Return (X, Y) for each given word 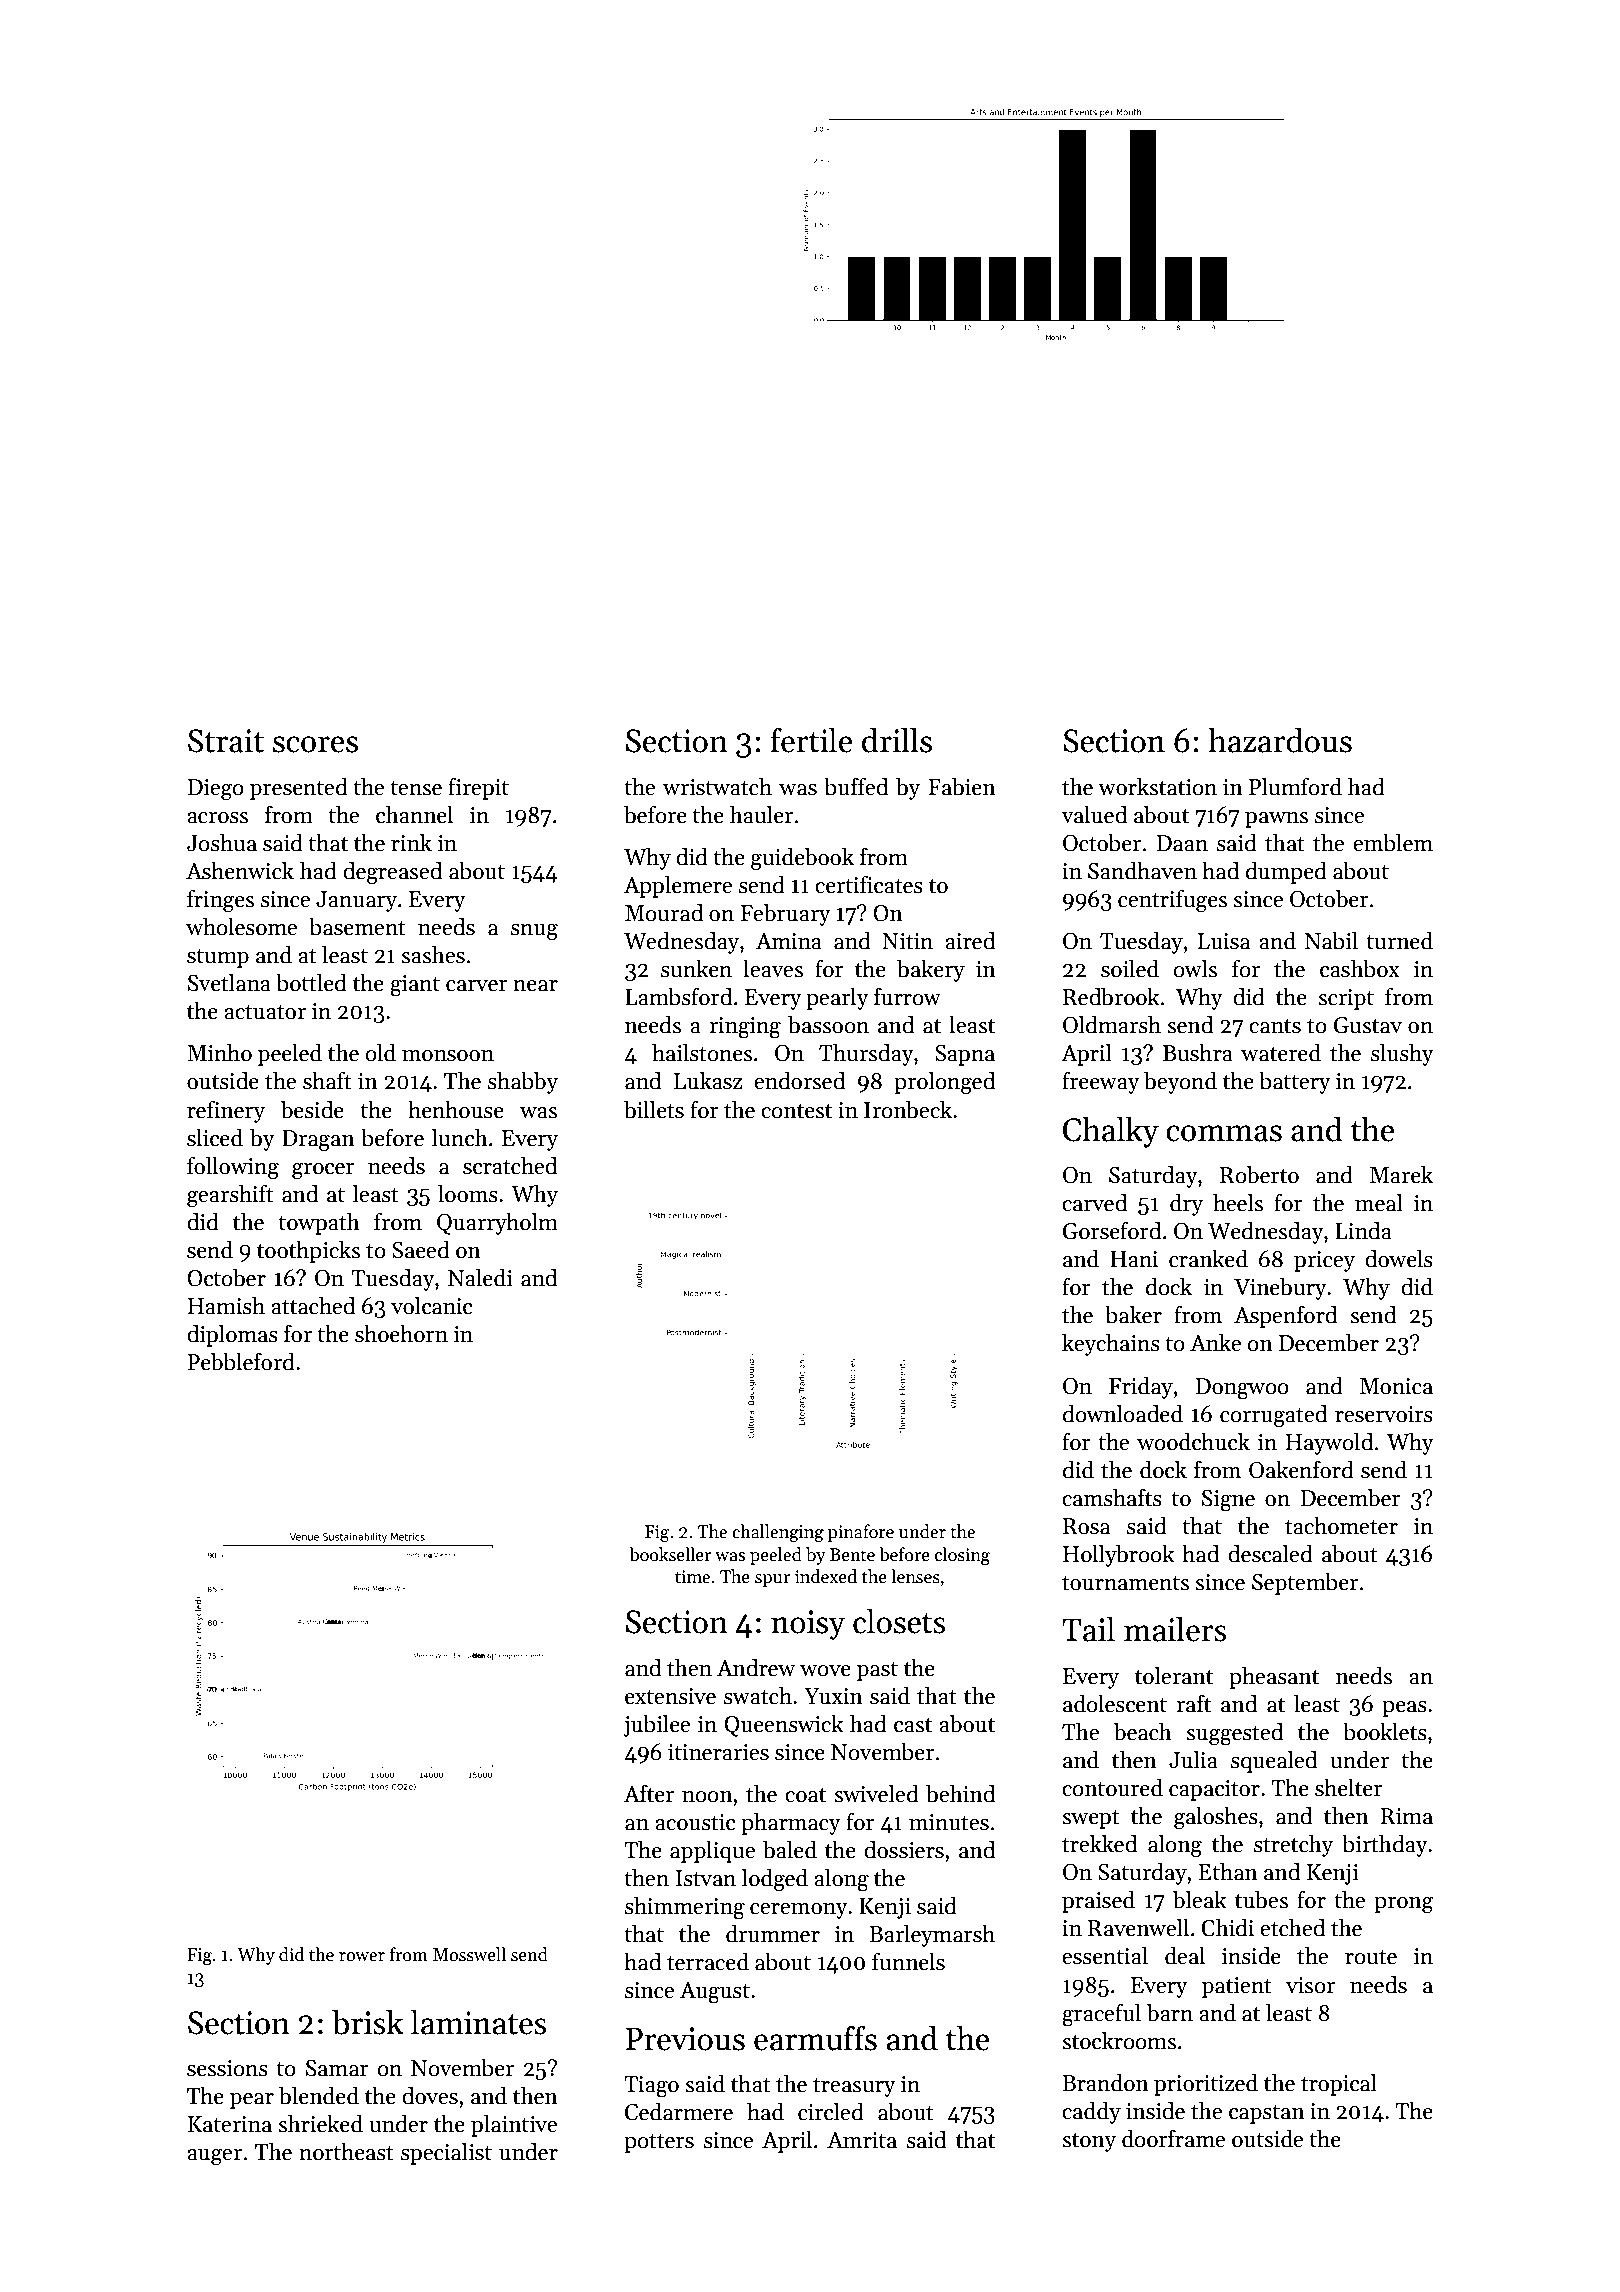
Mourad (664, 913)
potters (659, 2143)
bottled (311, 983)
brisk (367, 2022)
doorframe (1173, 2139)
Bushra (1198, 1053)
